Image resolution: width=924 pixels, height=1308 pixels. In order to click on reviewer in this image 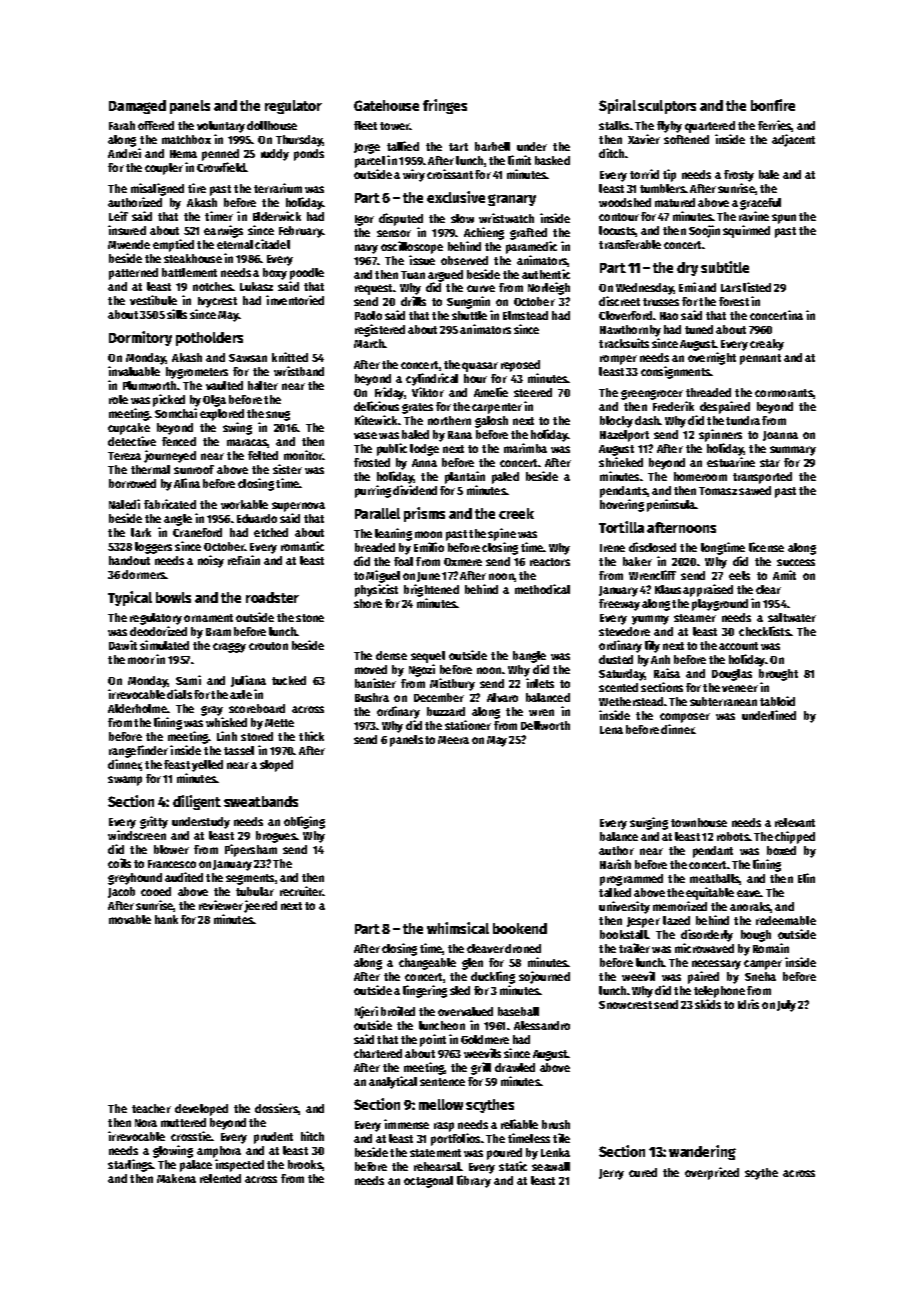, I will do `click(221, 905)`.
